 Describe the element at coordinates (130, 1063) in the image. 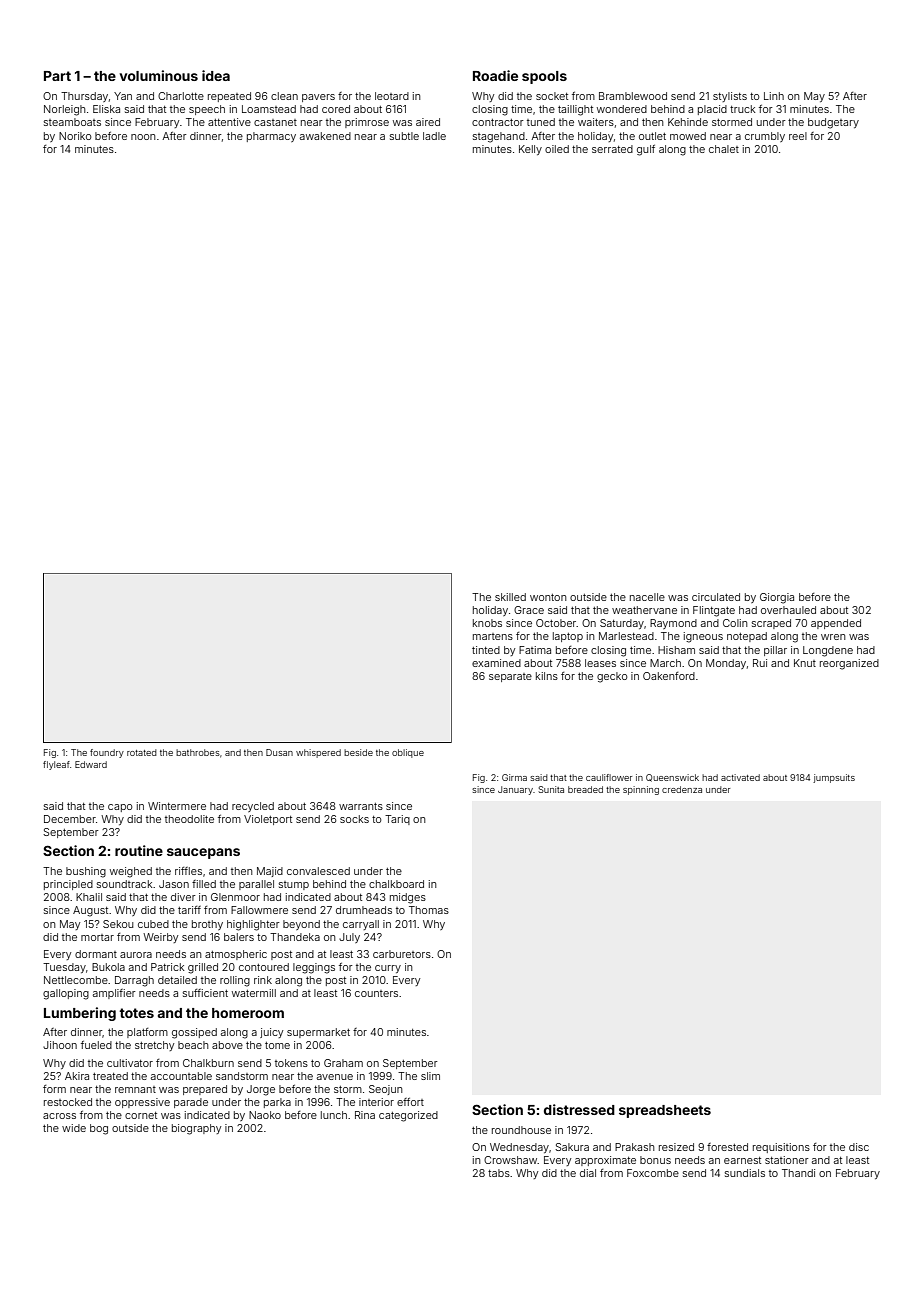

I see `cultivator` at that location.
